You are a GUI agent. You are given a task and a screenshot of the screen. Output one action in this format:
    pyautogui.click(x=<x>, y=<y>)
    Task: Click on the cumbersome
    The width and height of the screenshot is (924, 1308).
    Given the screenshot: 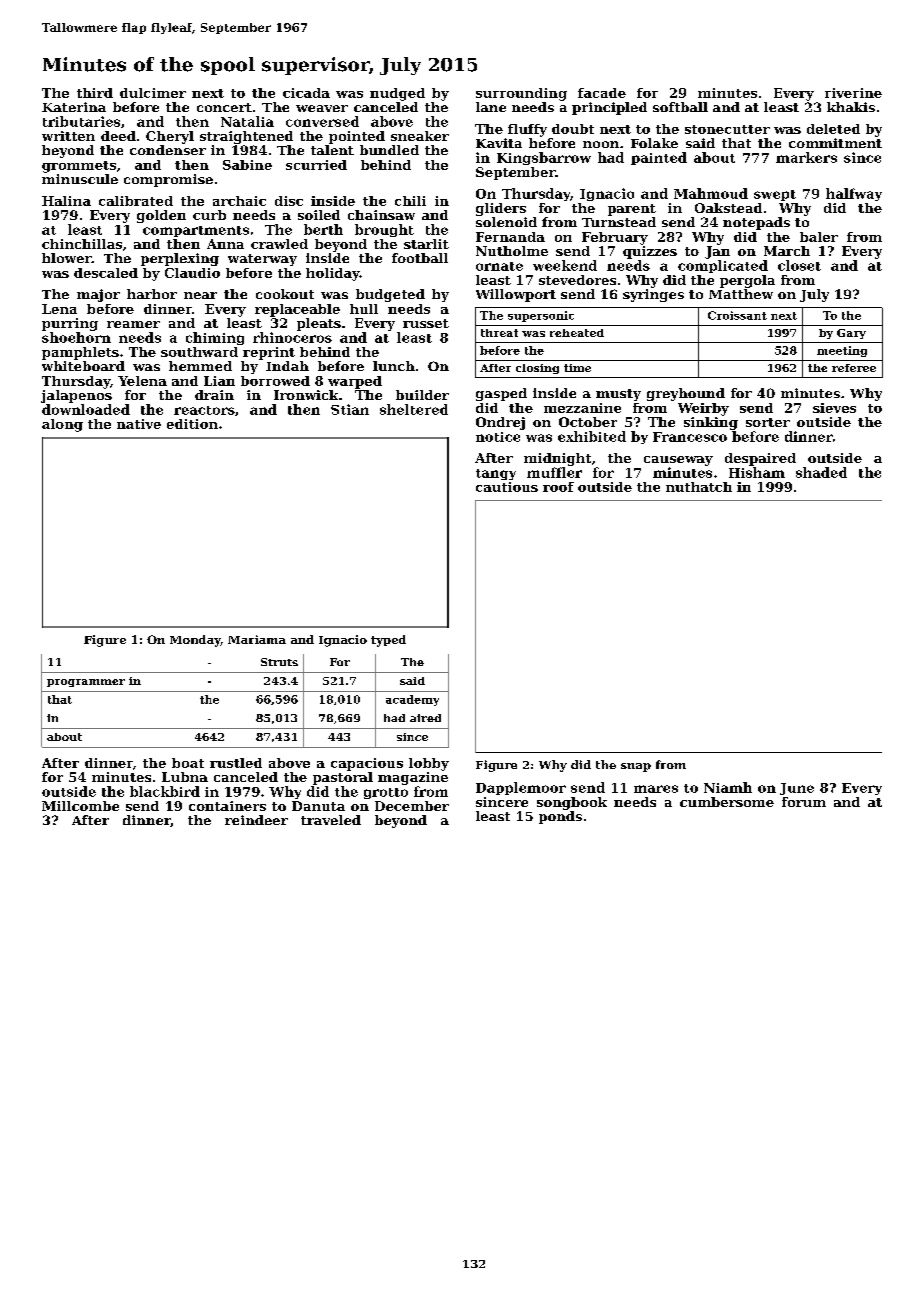 What is the action you would take?
    pyautogui.click(x=727, y=802)
